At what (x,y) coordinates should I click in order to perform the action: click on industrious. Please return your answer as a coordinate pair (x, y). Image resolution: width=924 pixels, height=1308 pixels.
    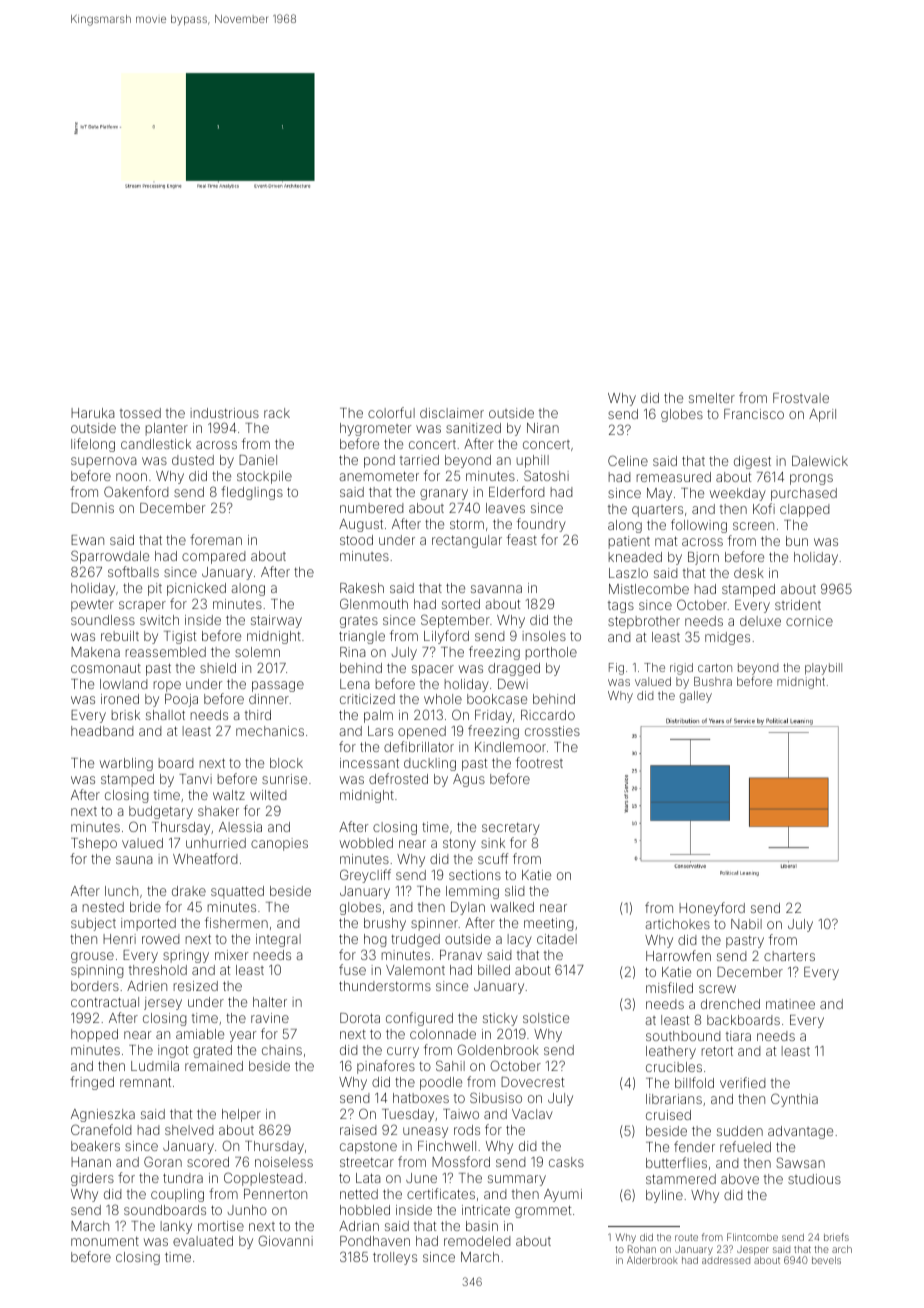
    Looking at the image, I should click on (224, 413).
